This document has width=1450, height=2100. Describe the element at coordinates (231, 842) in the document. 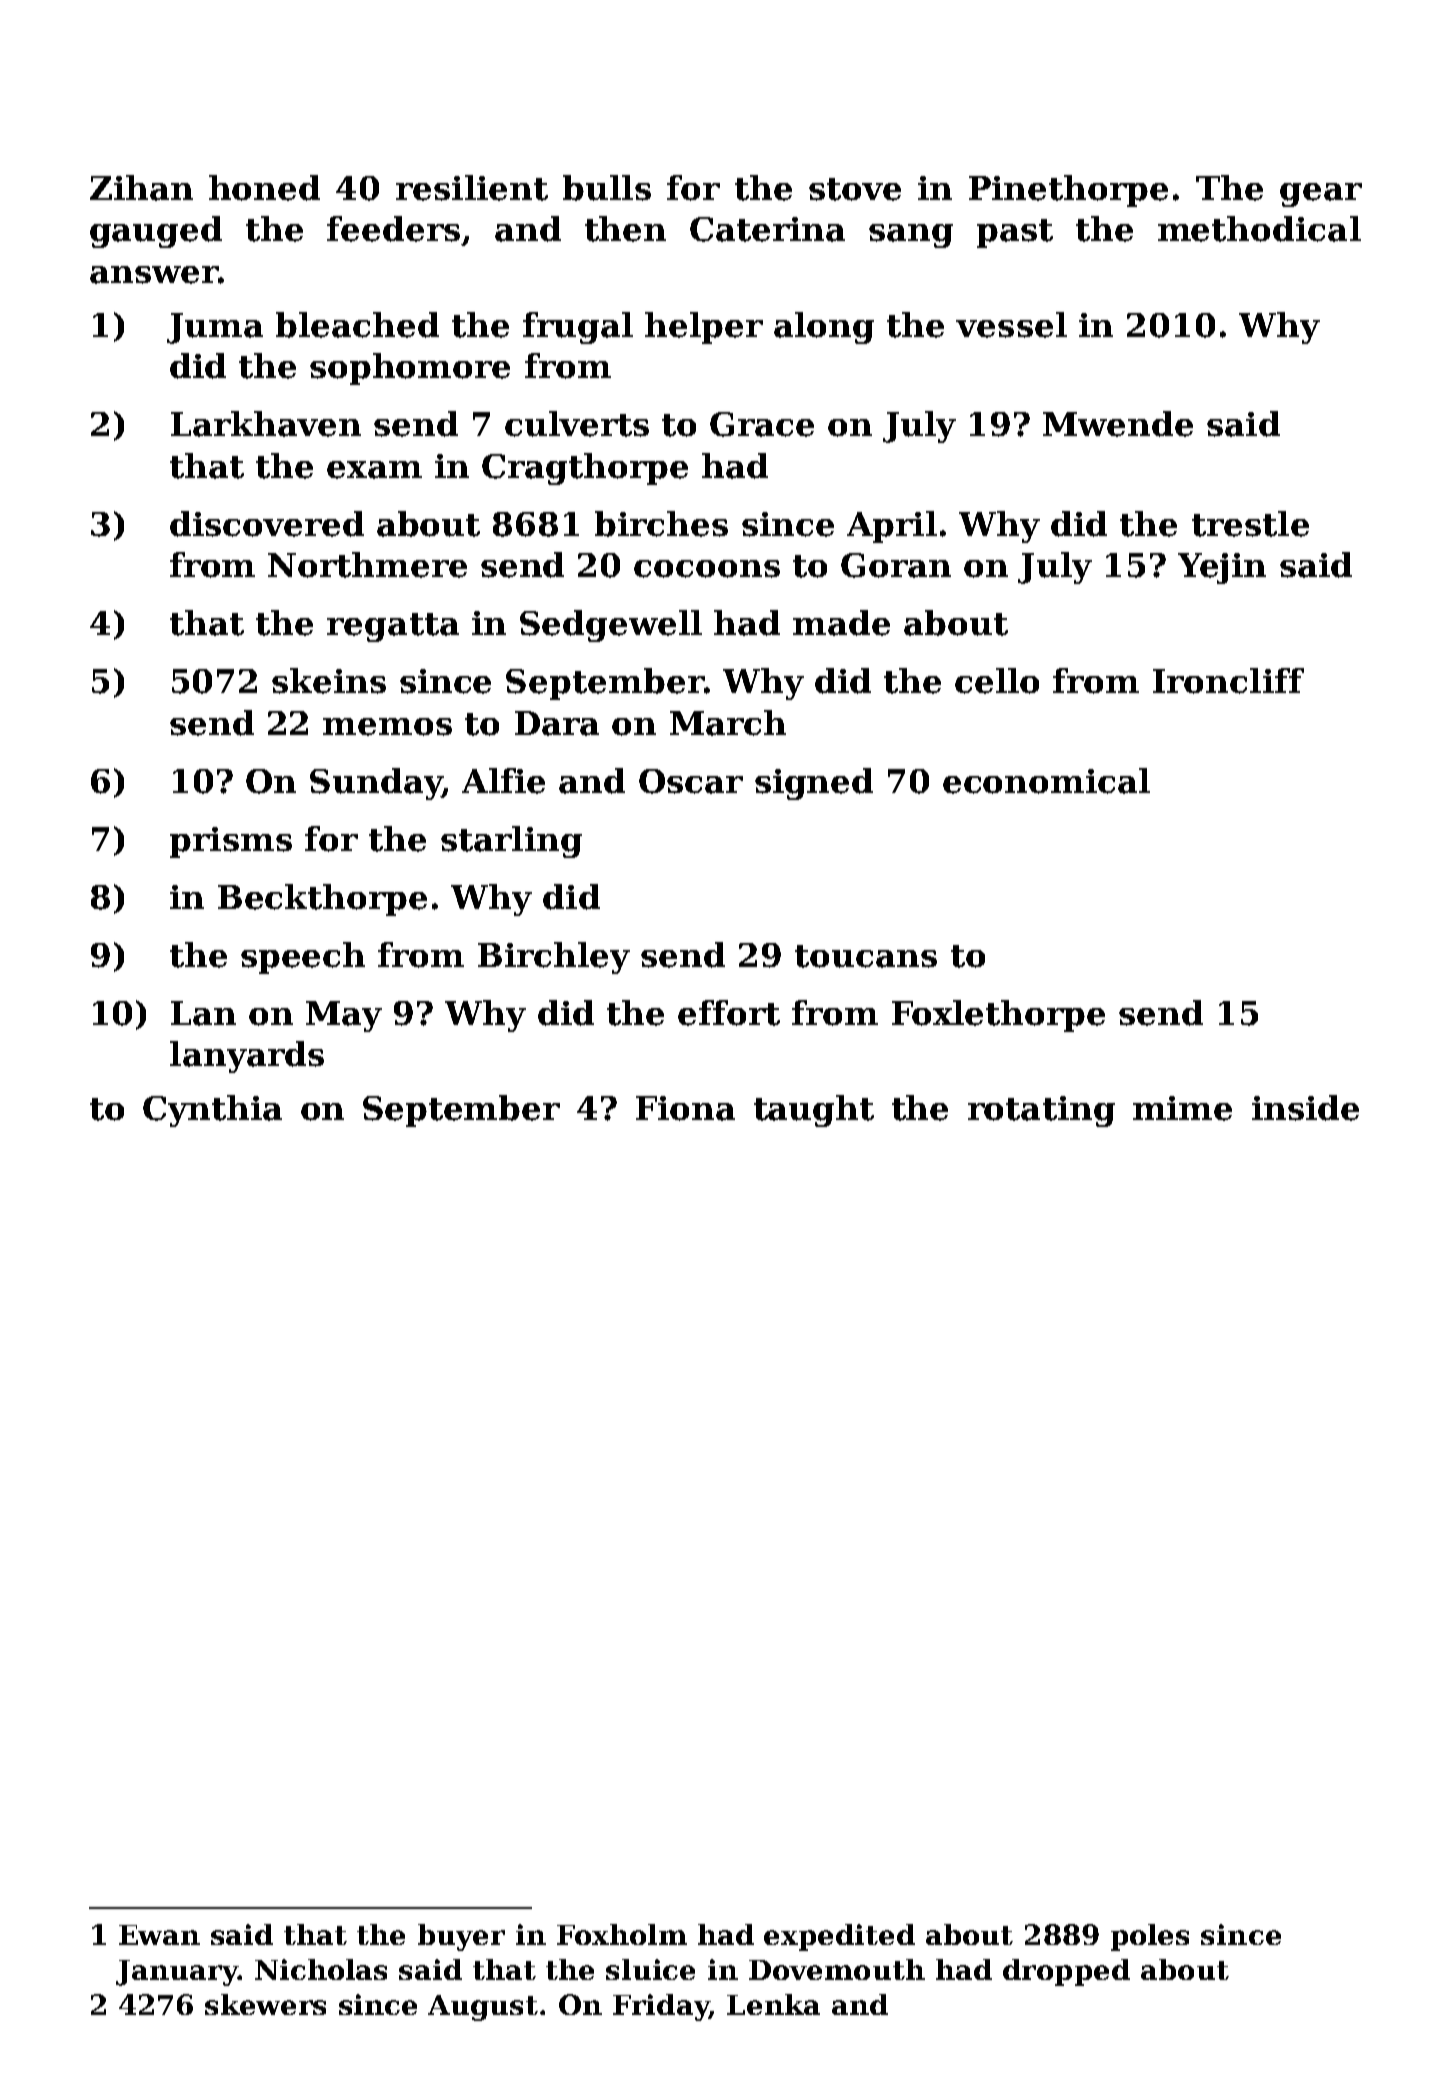

I see `prisms` at that location.
